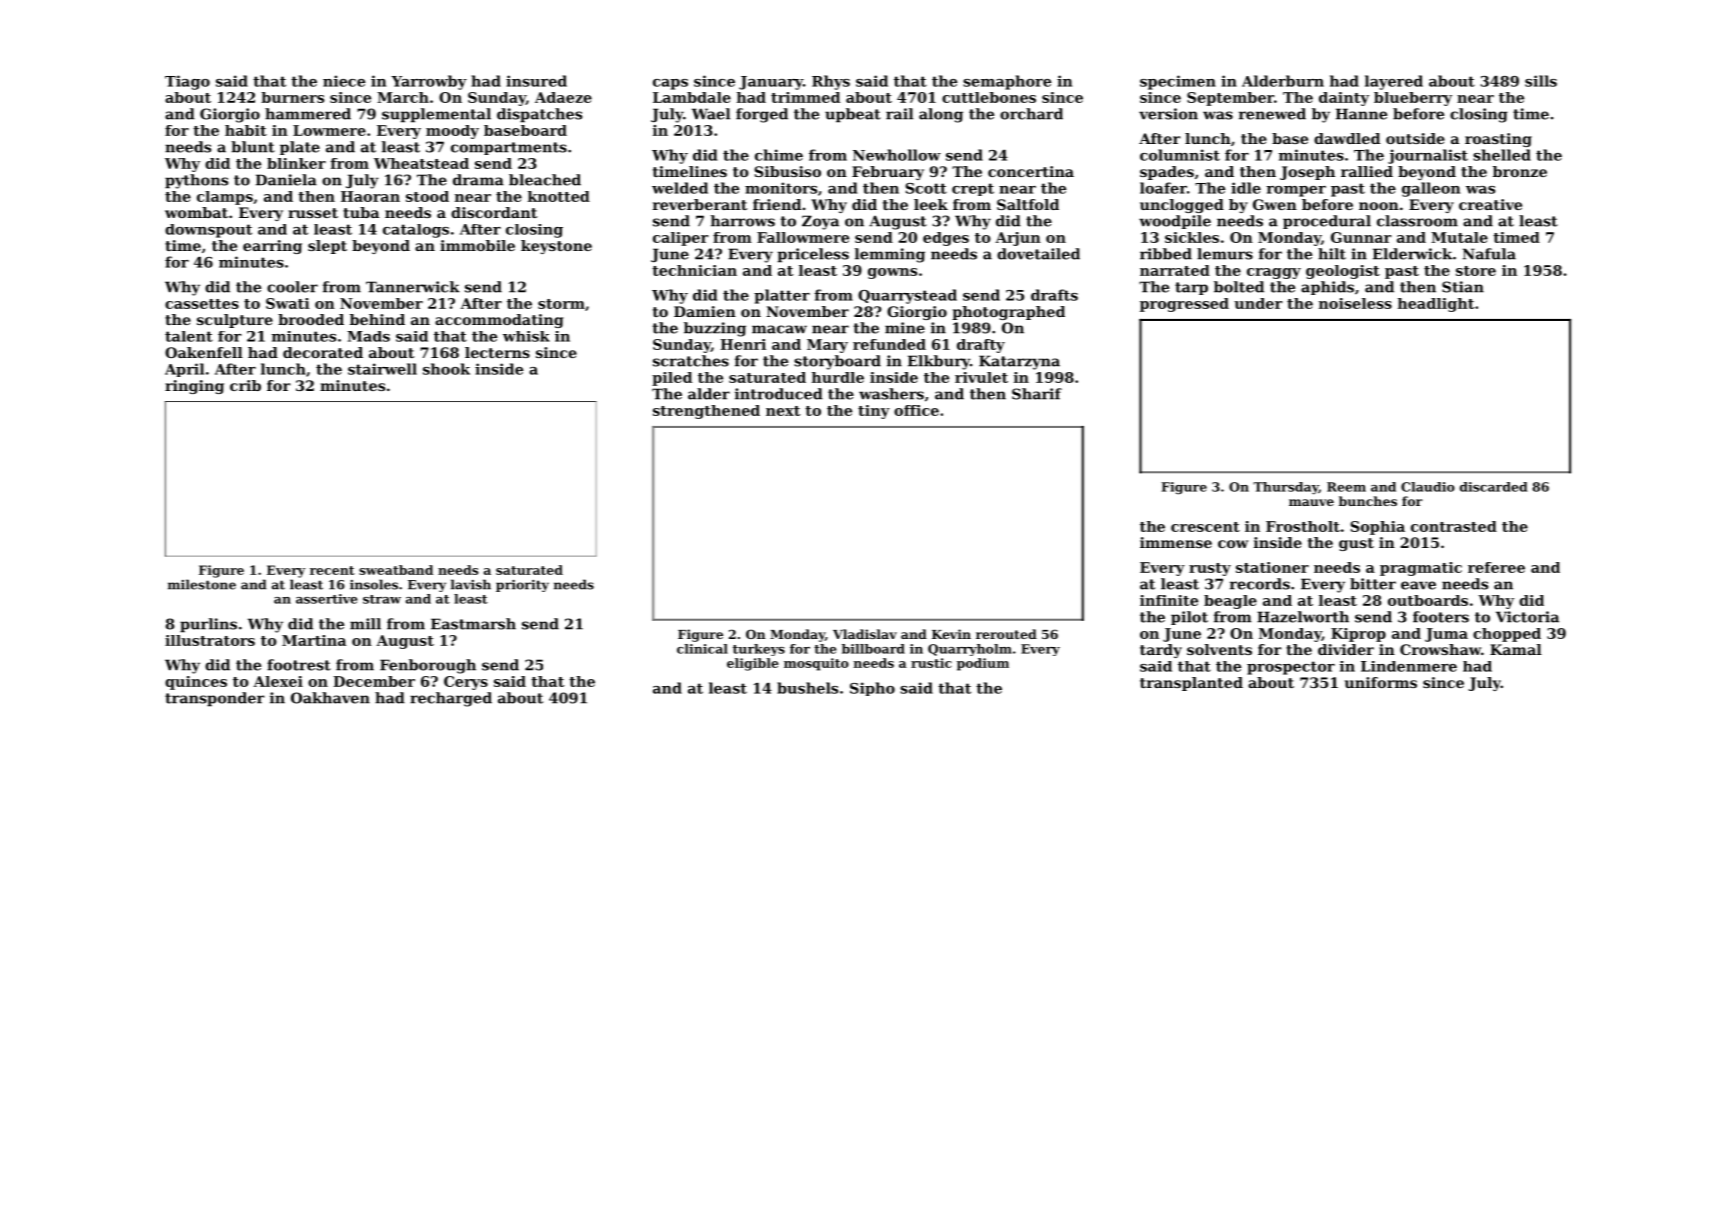  I want to click on Kevin, so click(951, 634).
